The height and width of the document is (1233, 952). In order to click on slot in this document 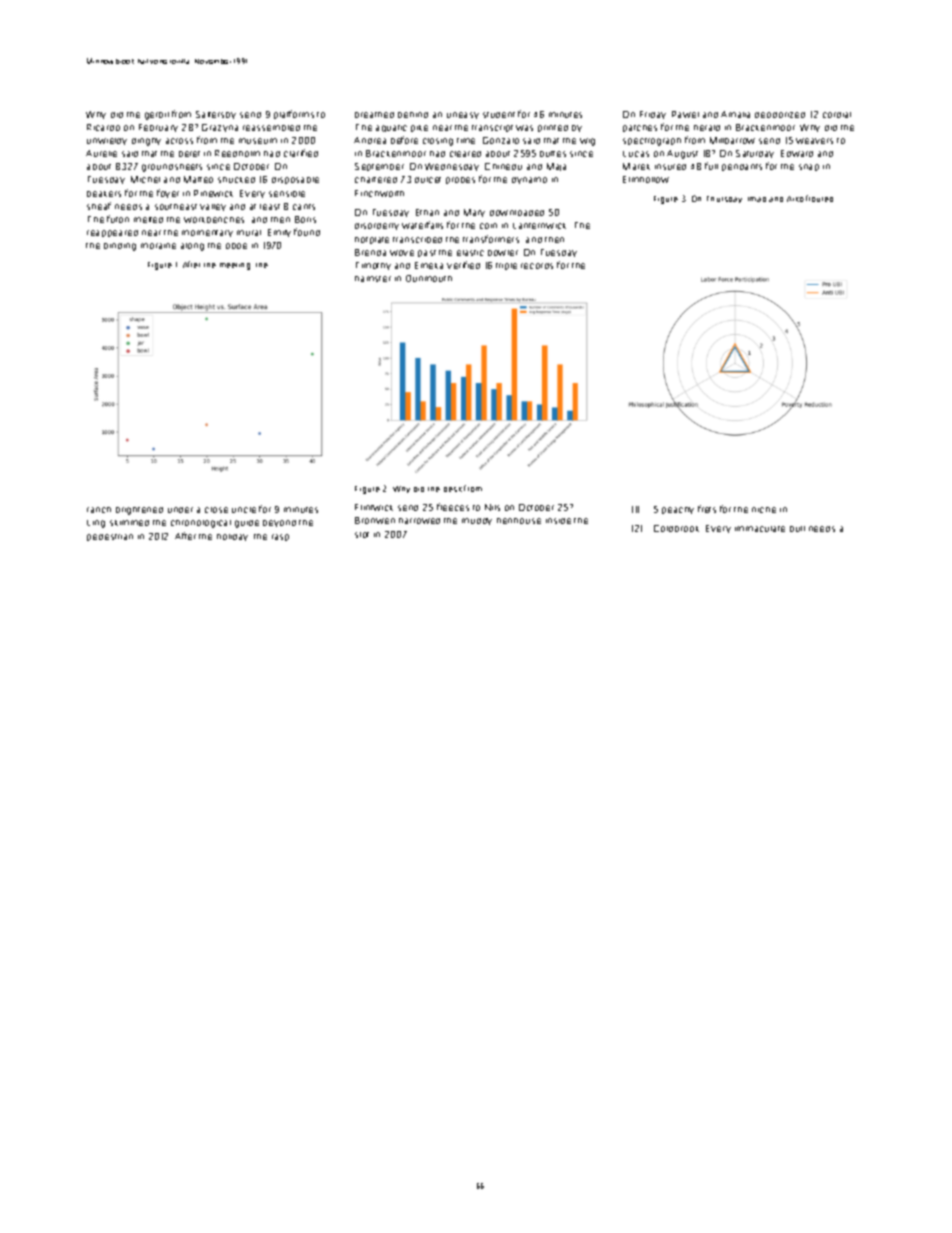, I will do `click(362, 535)`.
